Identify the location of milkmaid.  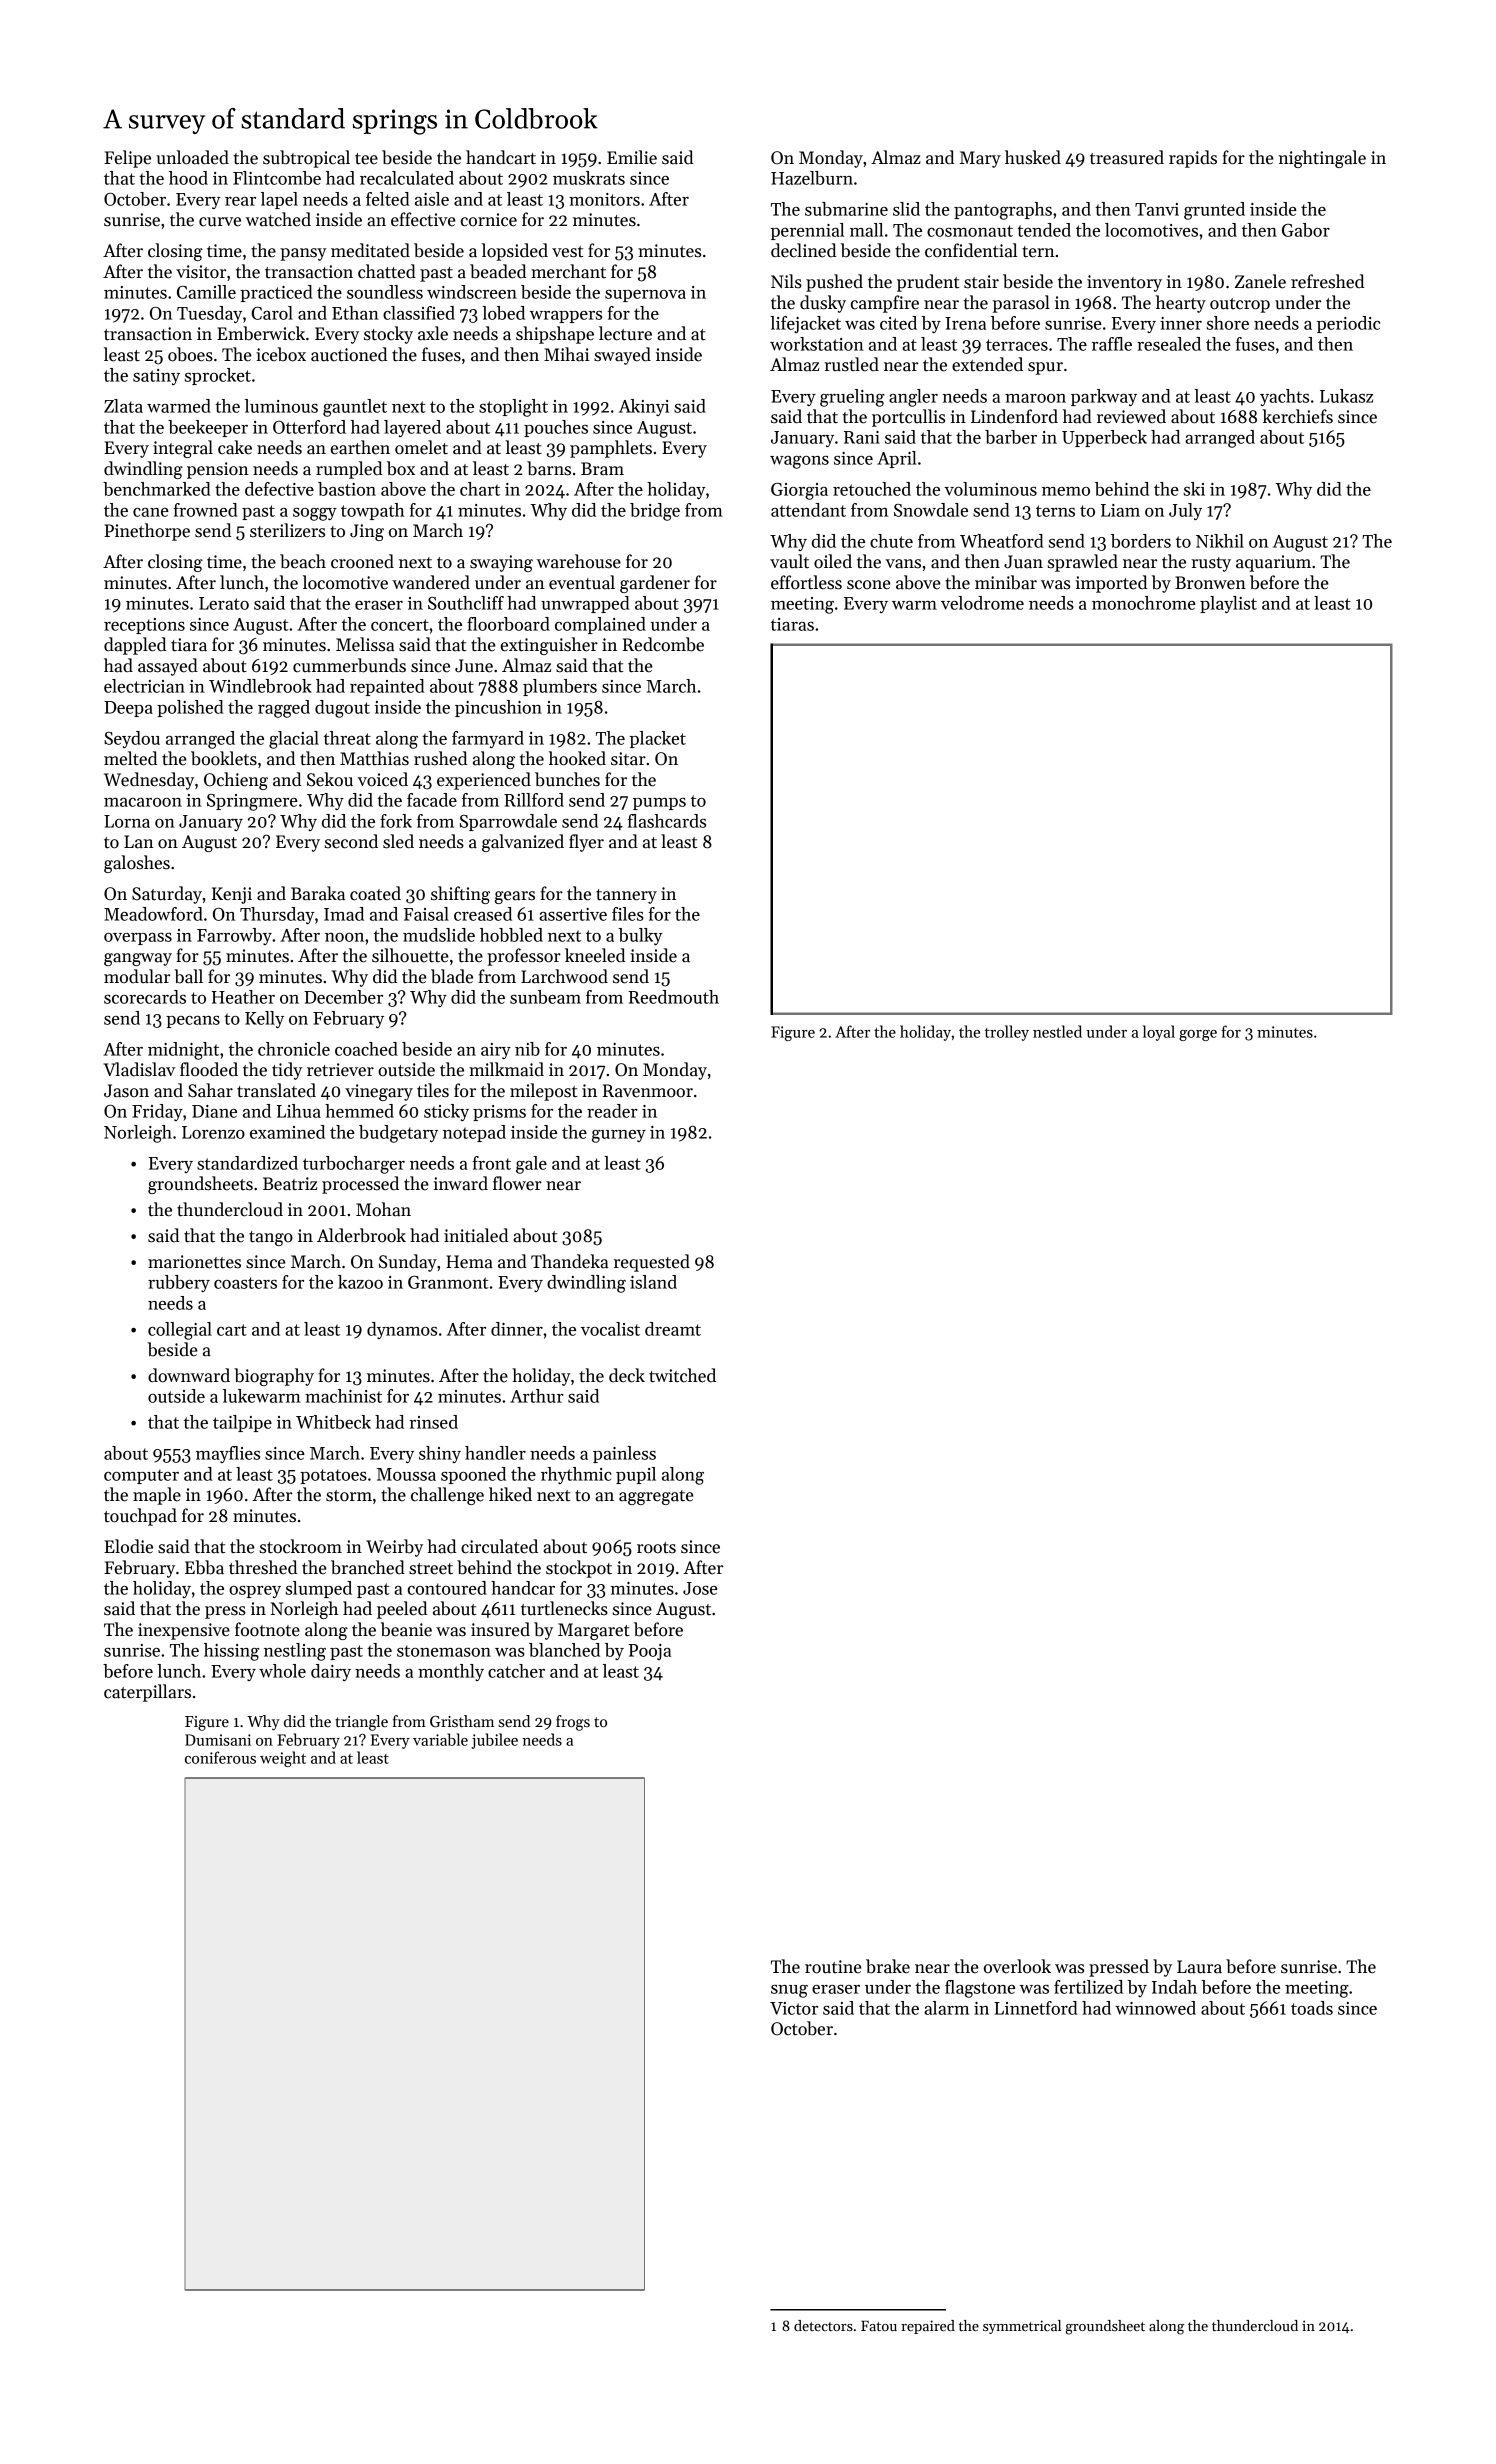
(506, 1069).
